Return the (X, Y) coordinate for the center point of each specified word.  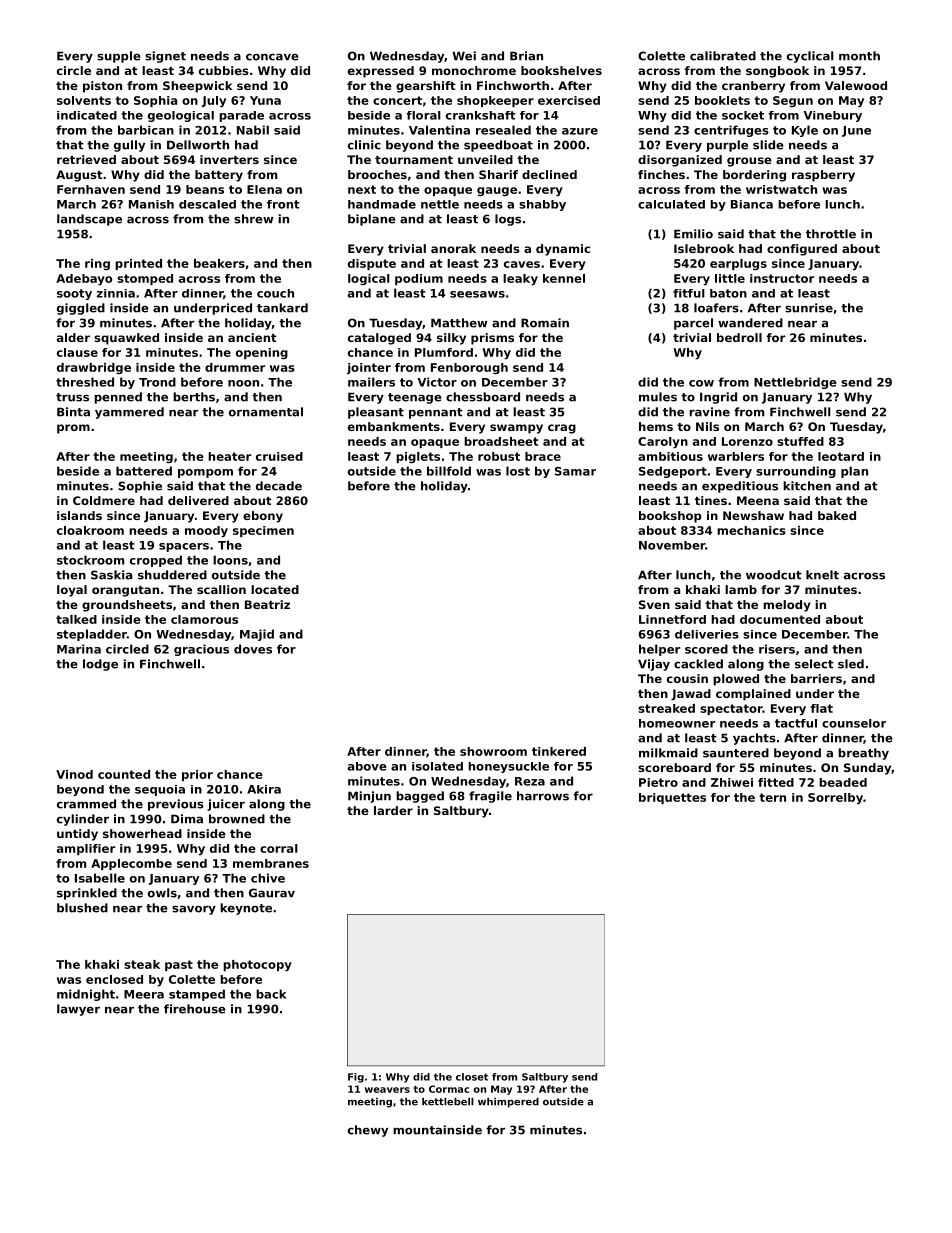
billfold (449, 471)
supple (119, 57)
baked (837, 515)
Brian (526, 56)
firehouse (195, 1009)
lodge (100, 665)
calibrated (723, 56)
